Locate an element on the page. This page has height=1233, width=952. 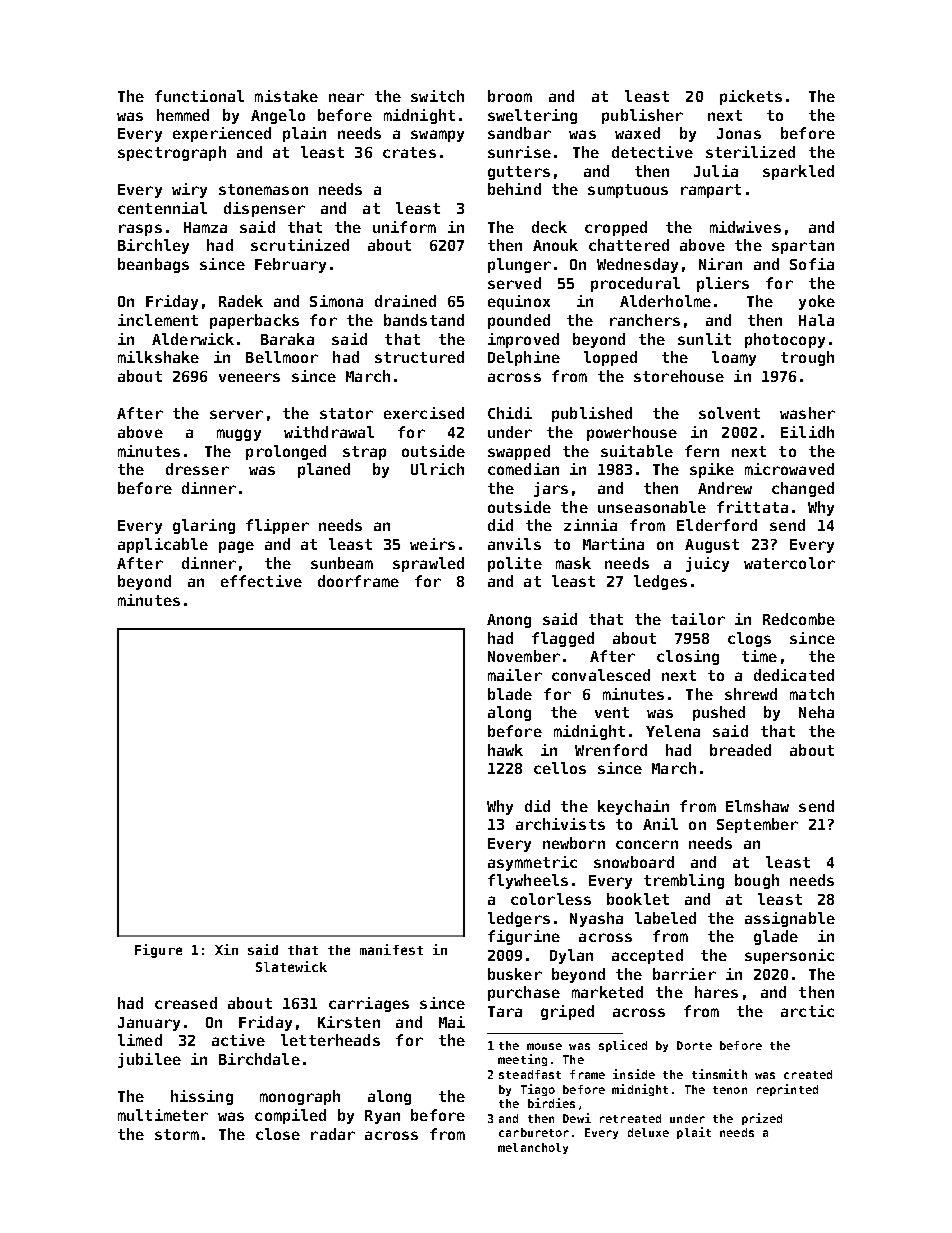
Radek is located at coordinates (241, 301).
